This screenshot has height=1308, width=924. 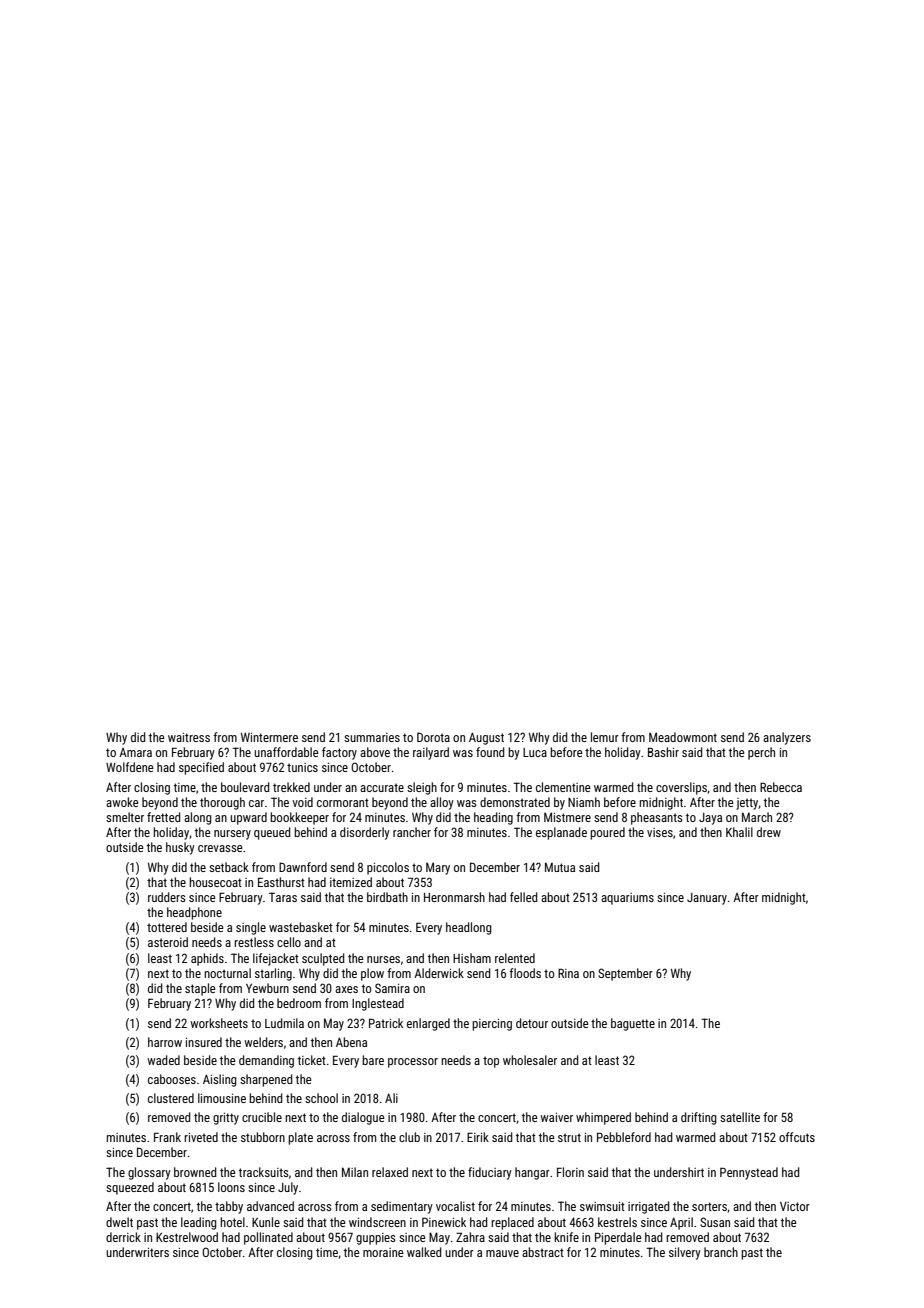 What do you see at coordinates (125, 817) in the screenshot?
I see `smelter` at bounding box center [125, 817].
